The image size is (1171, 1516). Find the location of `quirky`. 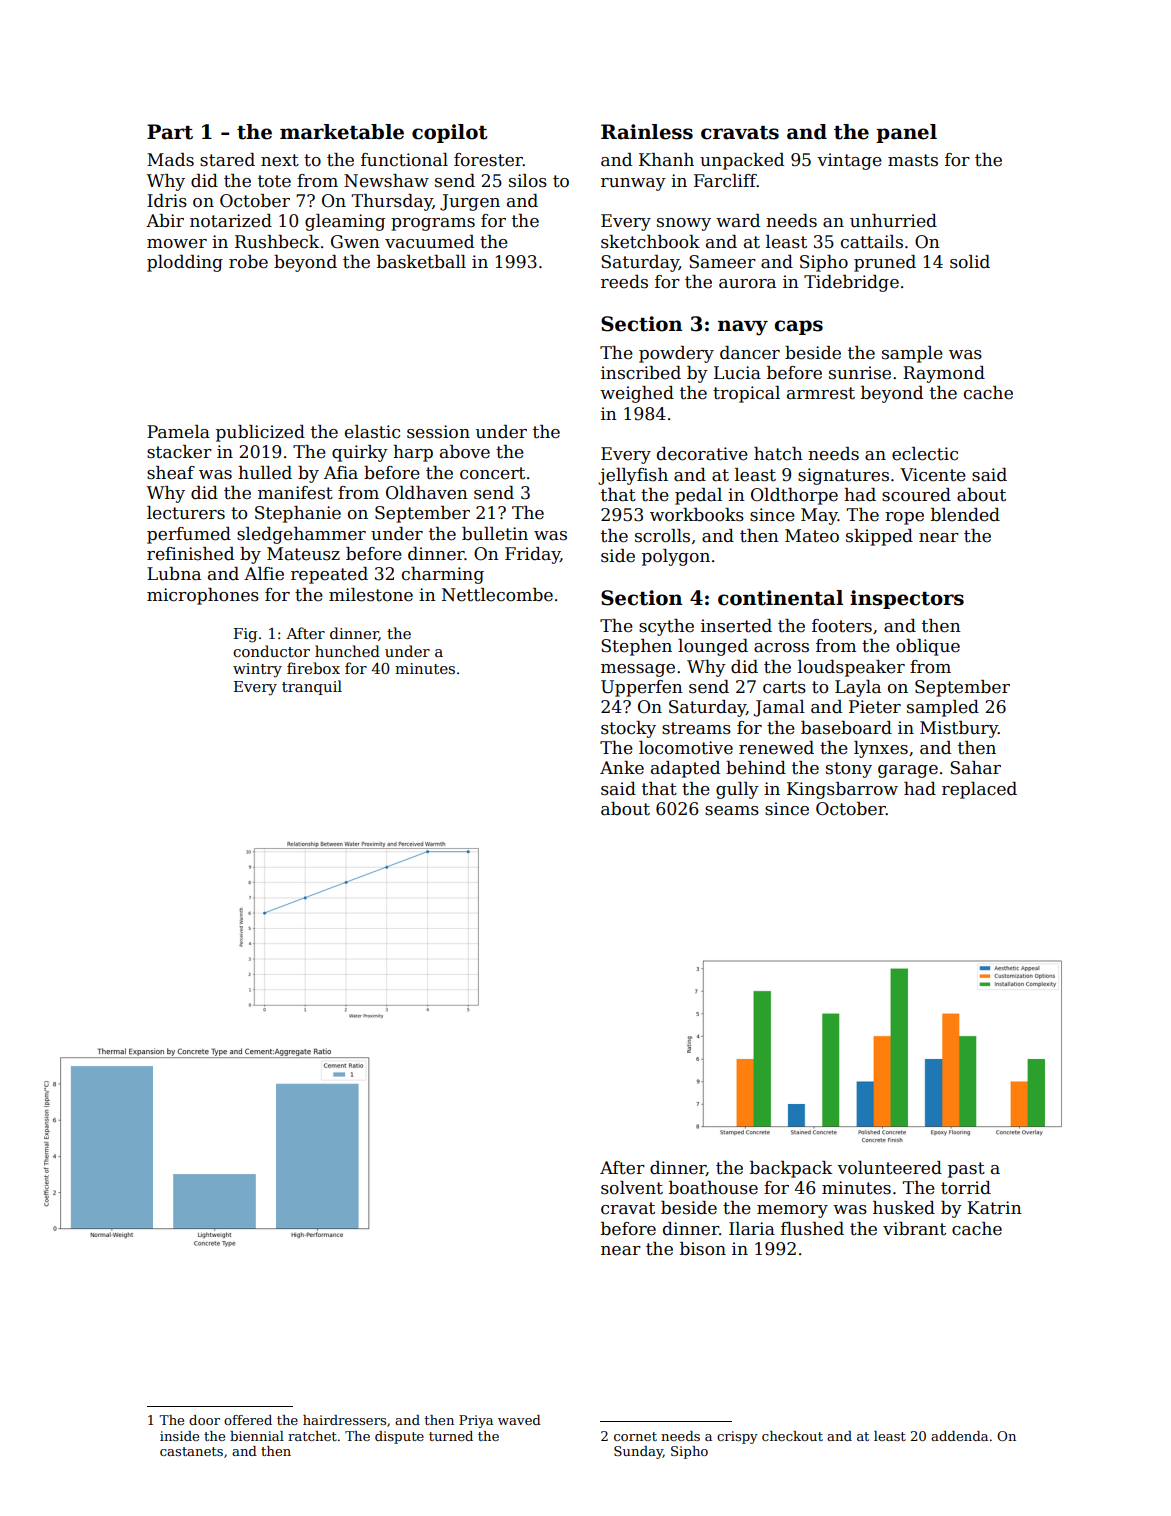

quirky is located at coordinates (360, 453).
